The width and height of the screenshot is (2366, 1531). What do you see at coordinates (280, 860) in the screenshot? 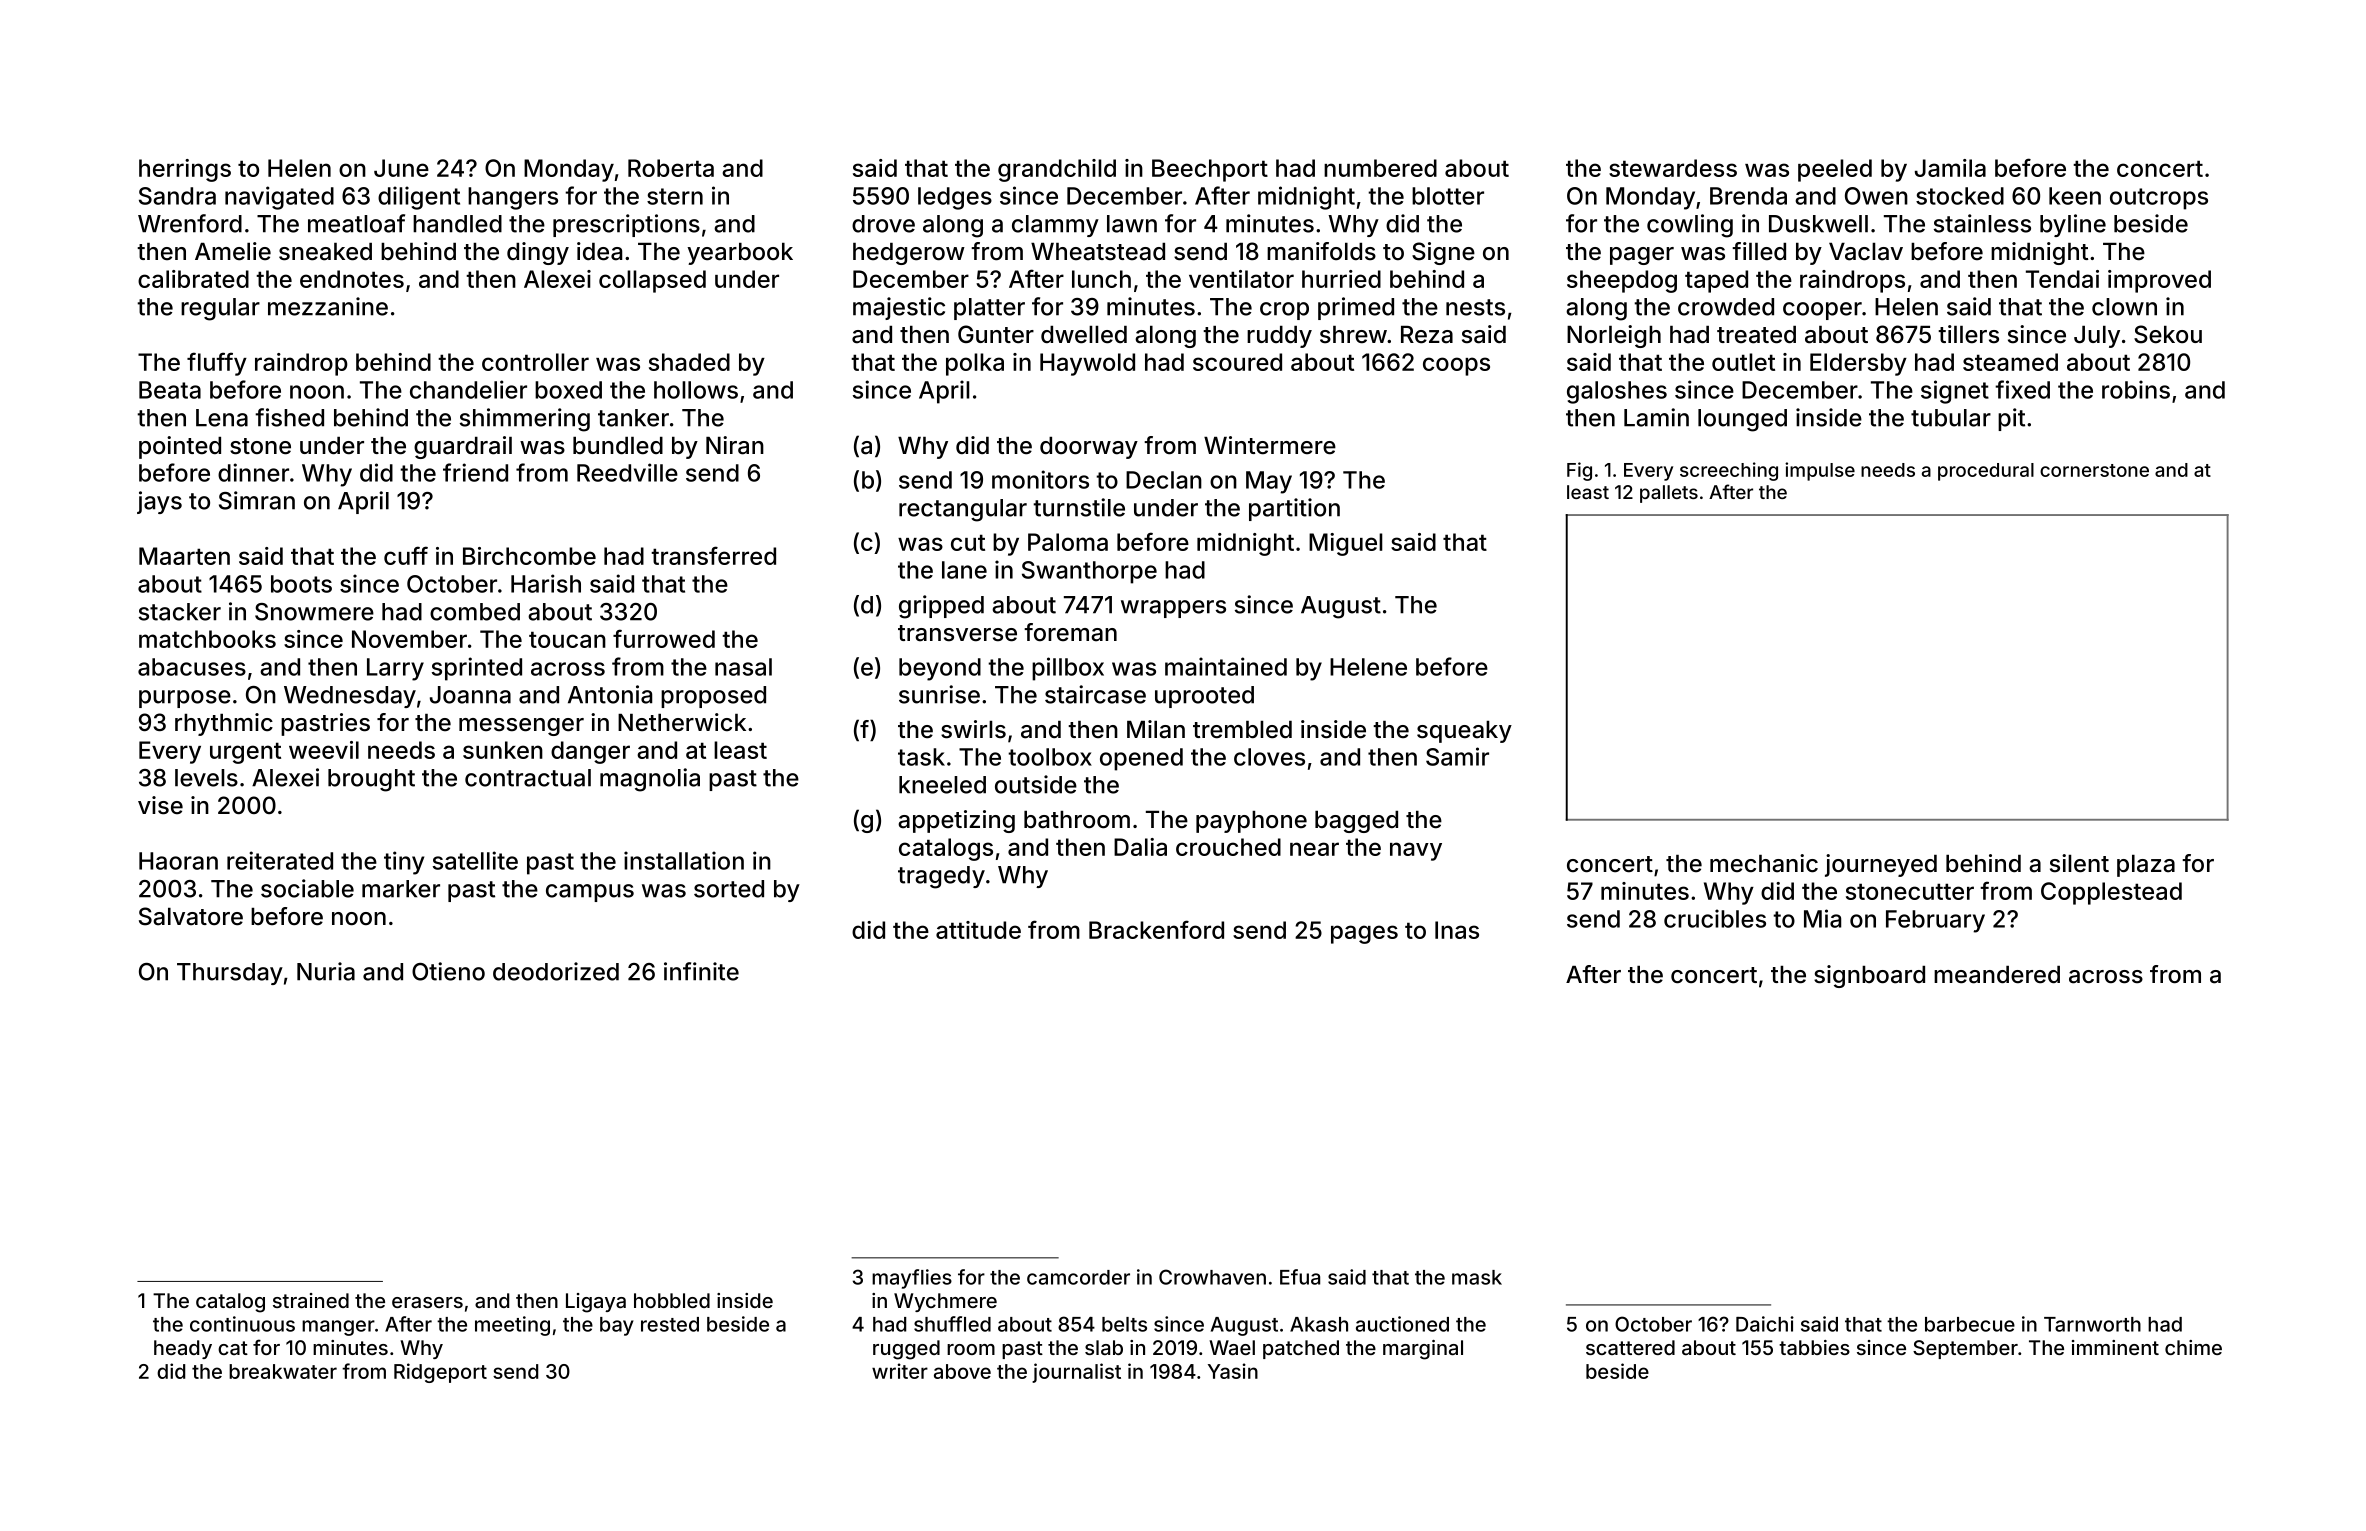
I see `reiterated` at bounding box center [280, 860].
